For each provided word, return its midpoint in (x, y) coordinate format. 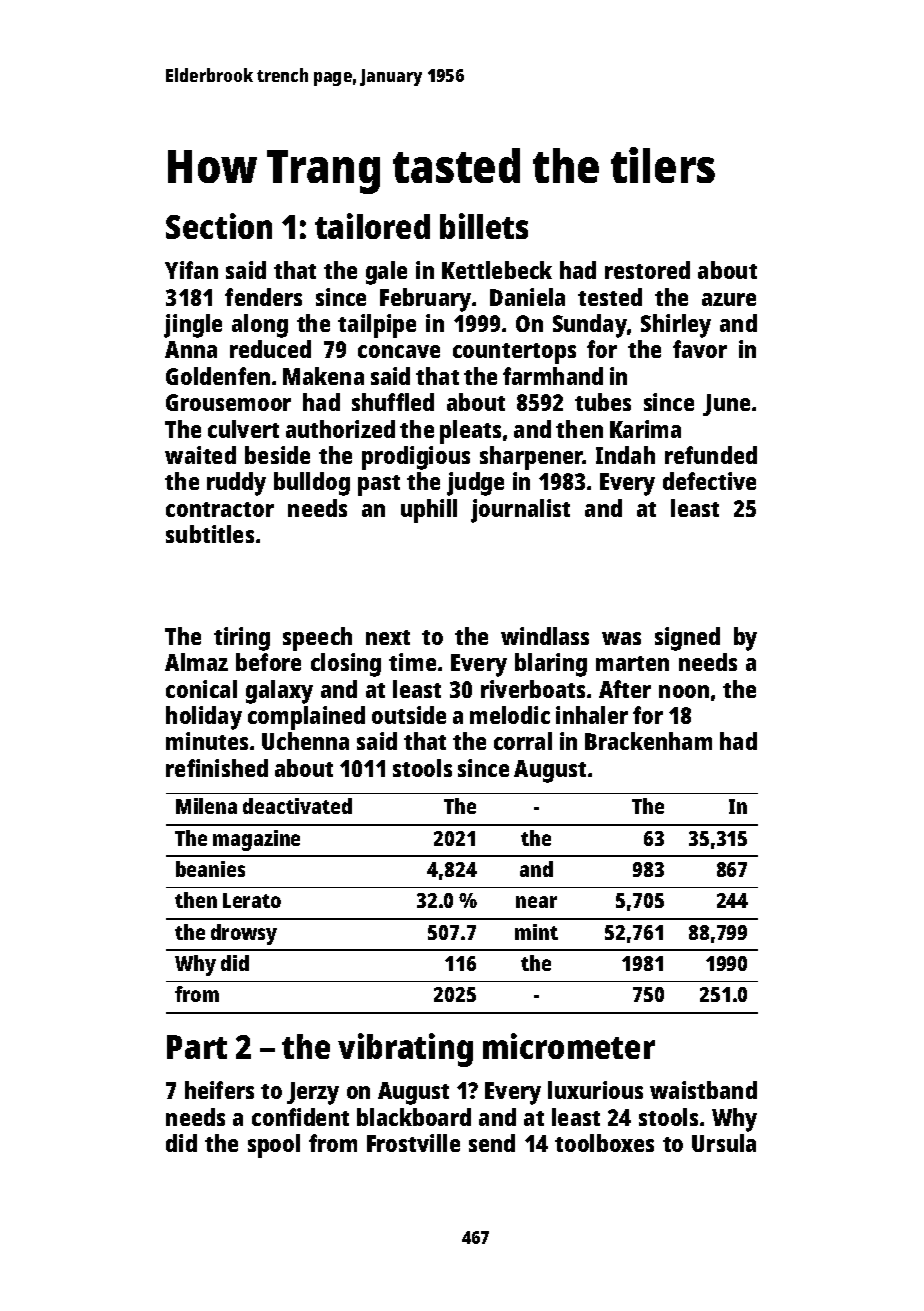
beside (277, 455)
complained (306, 718)
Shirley (676, 326)
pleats (470, 432)
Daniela (527, 297)
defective (709, 481)
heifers (219, 1090)
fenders (263, 297)
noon (684, 691)
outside (409, 715)
